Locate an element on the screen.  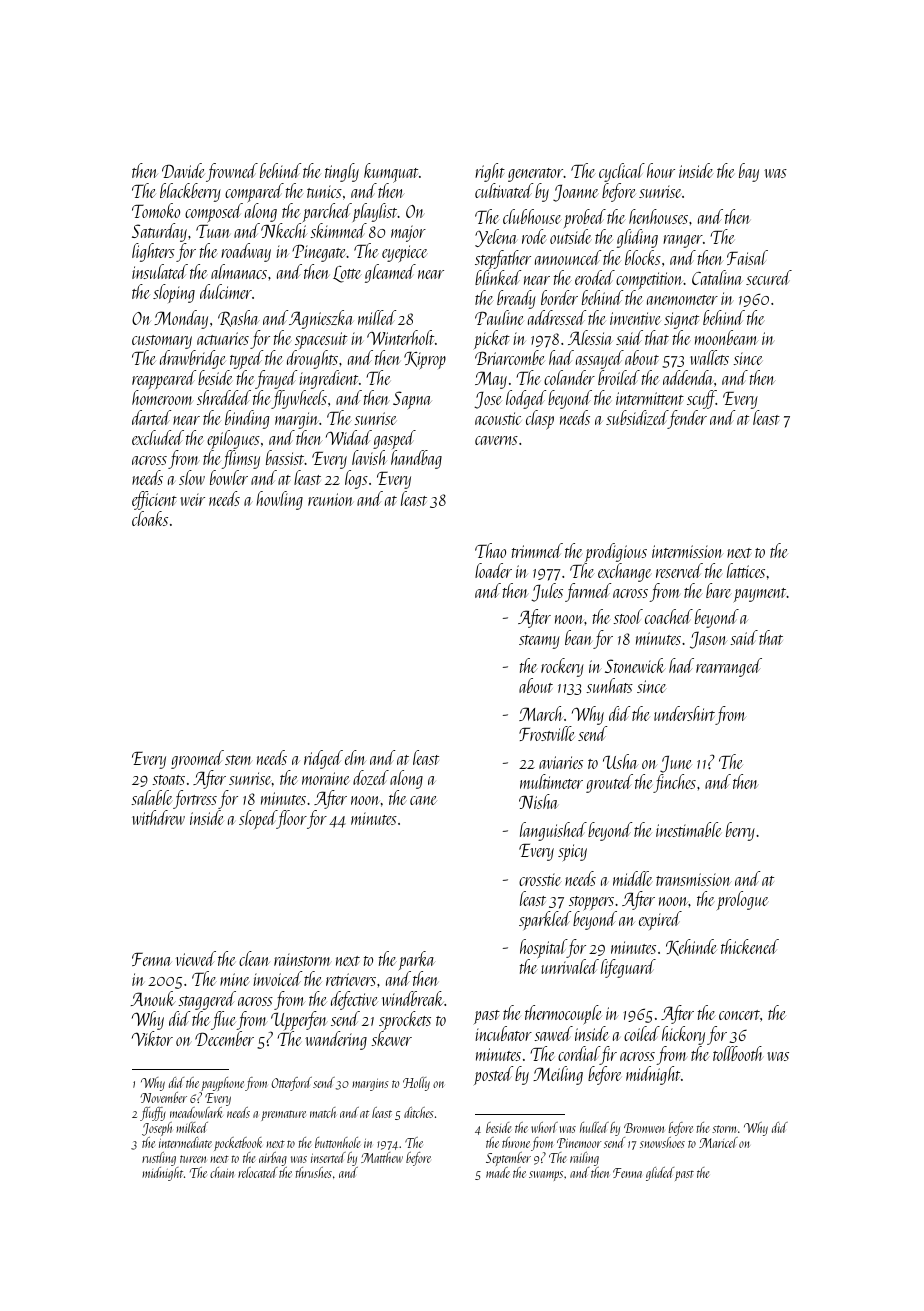
cyclical is located at coordinates (622, 172).
